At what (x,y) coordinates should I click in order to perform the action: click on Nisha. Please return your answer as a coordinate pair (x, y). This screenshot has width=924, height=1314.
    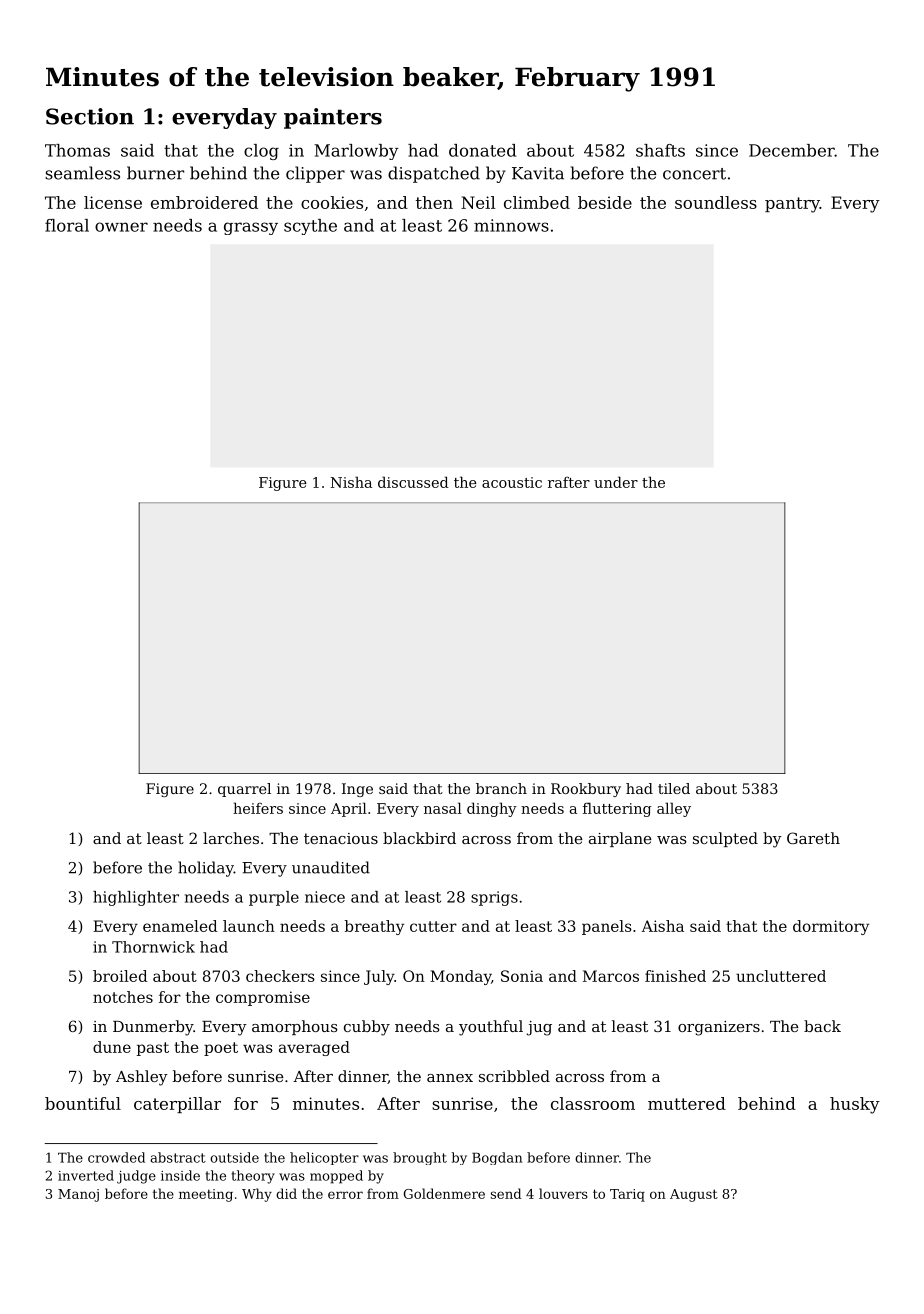
    Looking at the image, I should click on (351, 482).
